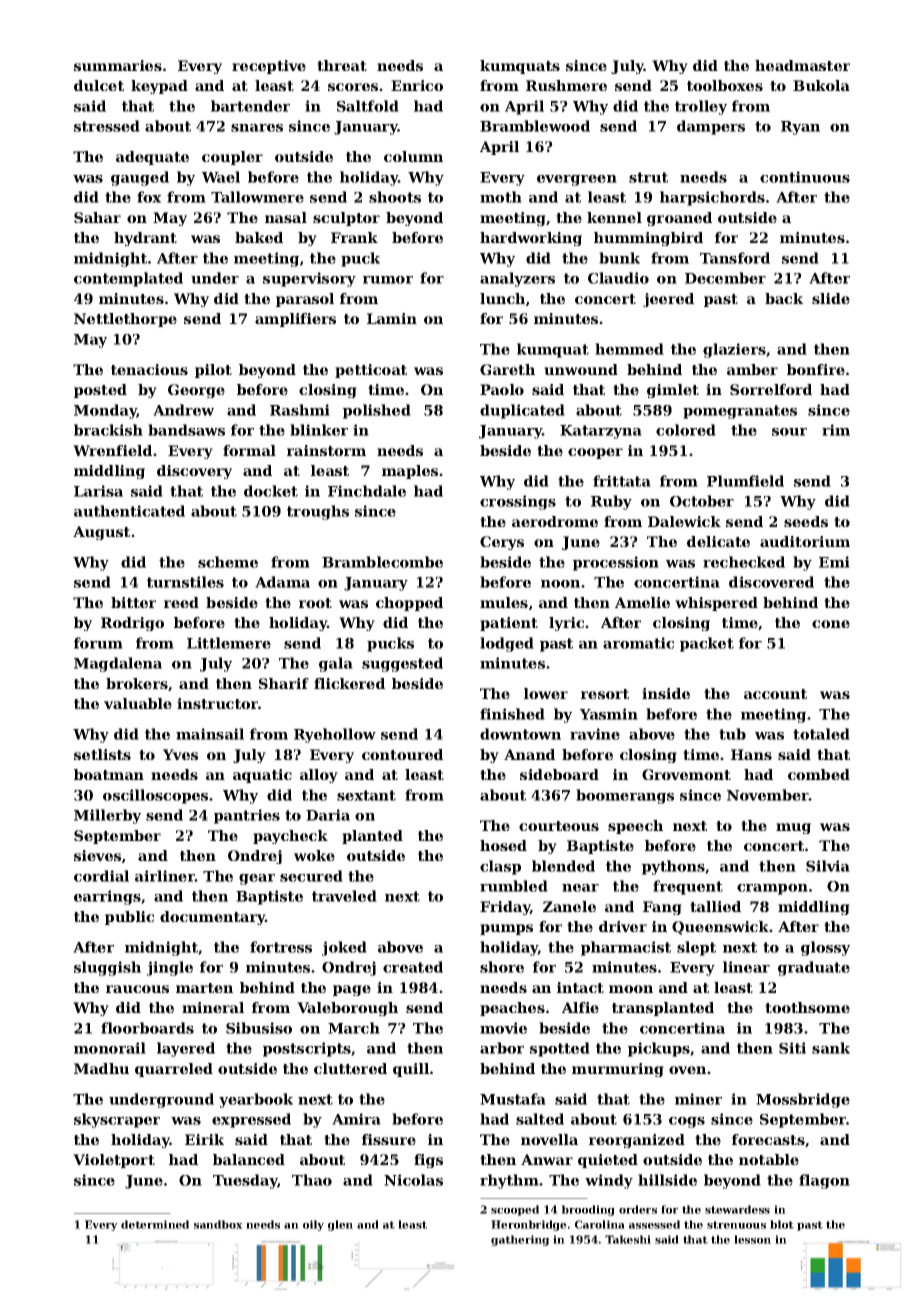  I want to click on Claudio, so click(618, 278).
